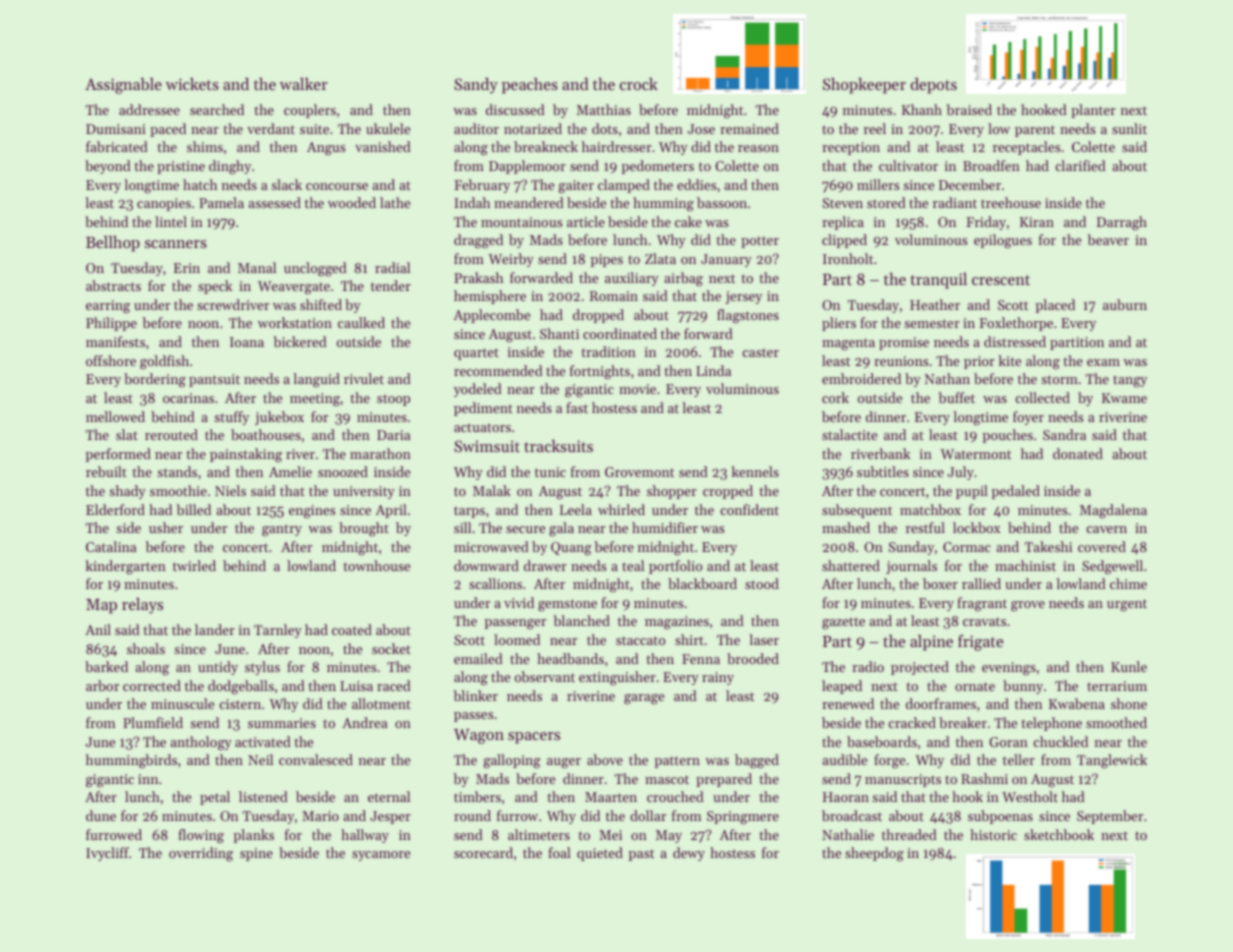 This document has width=1233, height=952. What do you see at coordinates (689, 854) in the document?
I see `dewy` at bounding box center [689, 854].
